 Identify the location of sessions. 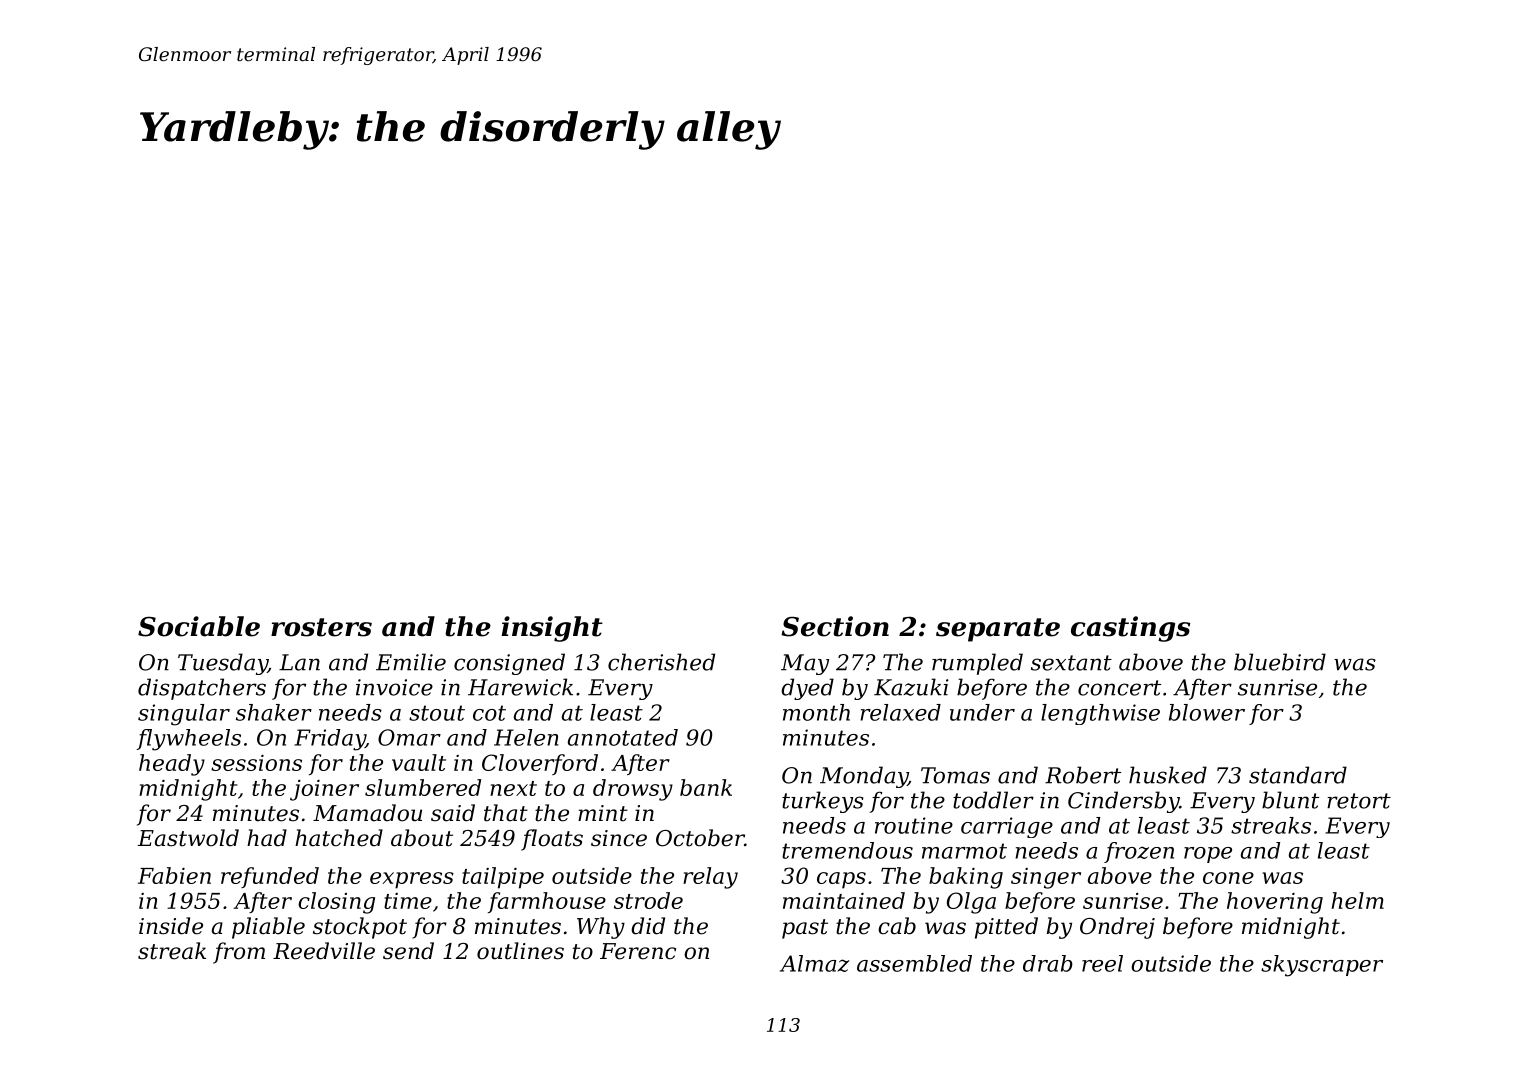
(256, 762).
